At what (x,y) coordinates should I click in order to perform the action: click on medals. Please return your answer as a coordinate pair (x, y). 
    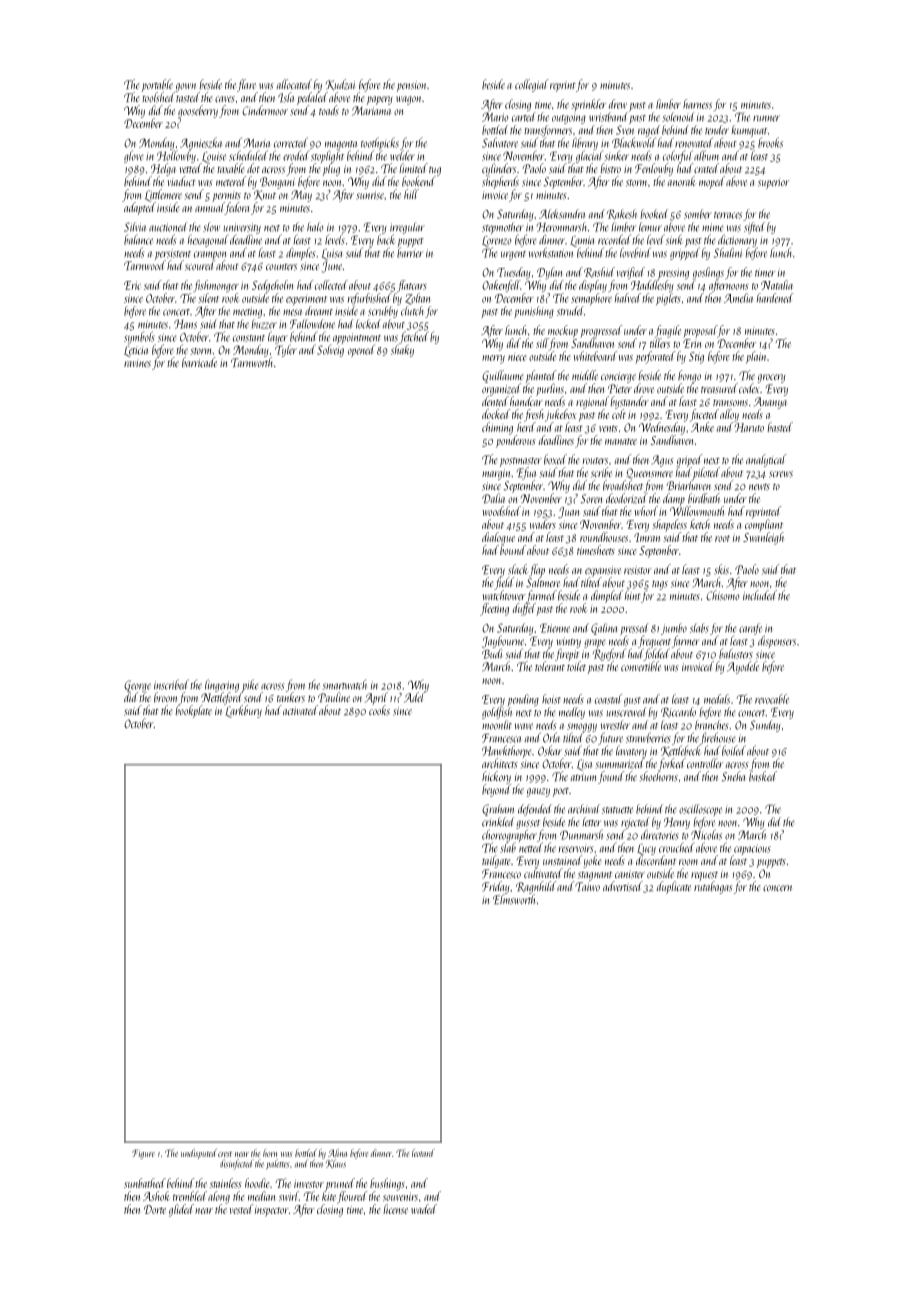
    Looking at the image, I should click on (717, 699).
